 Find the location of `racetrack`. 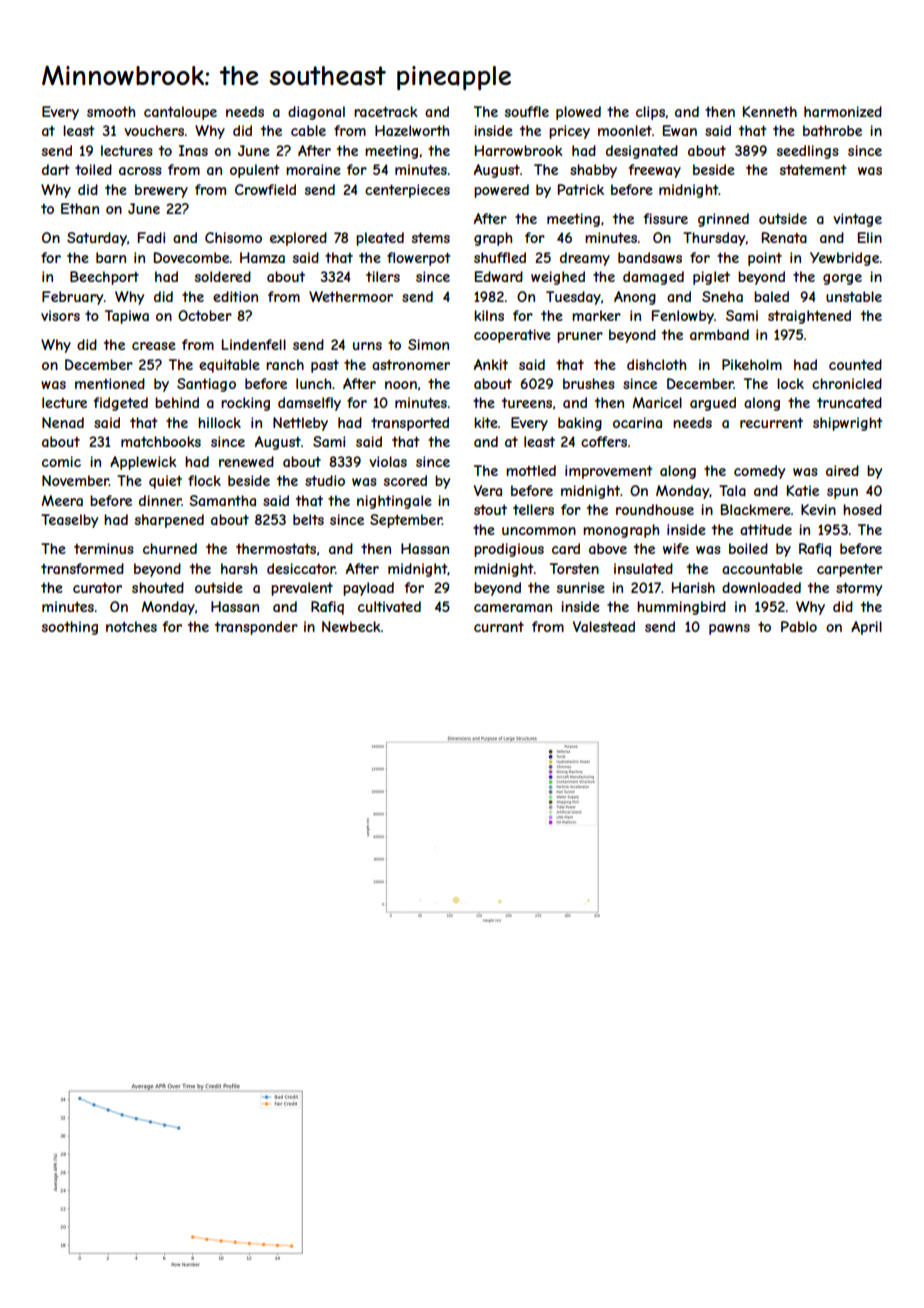

racetrack is located at coordinates (385, 111).
